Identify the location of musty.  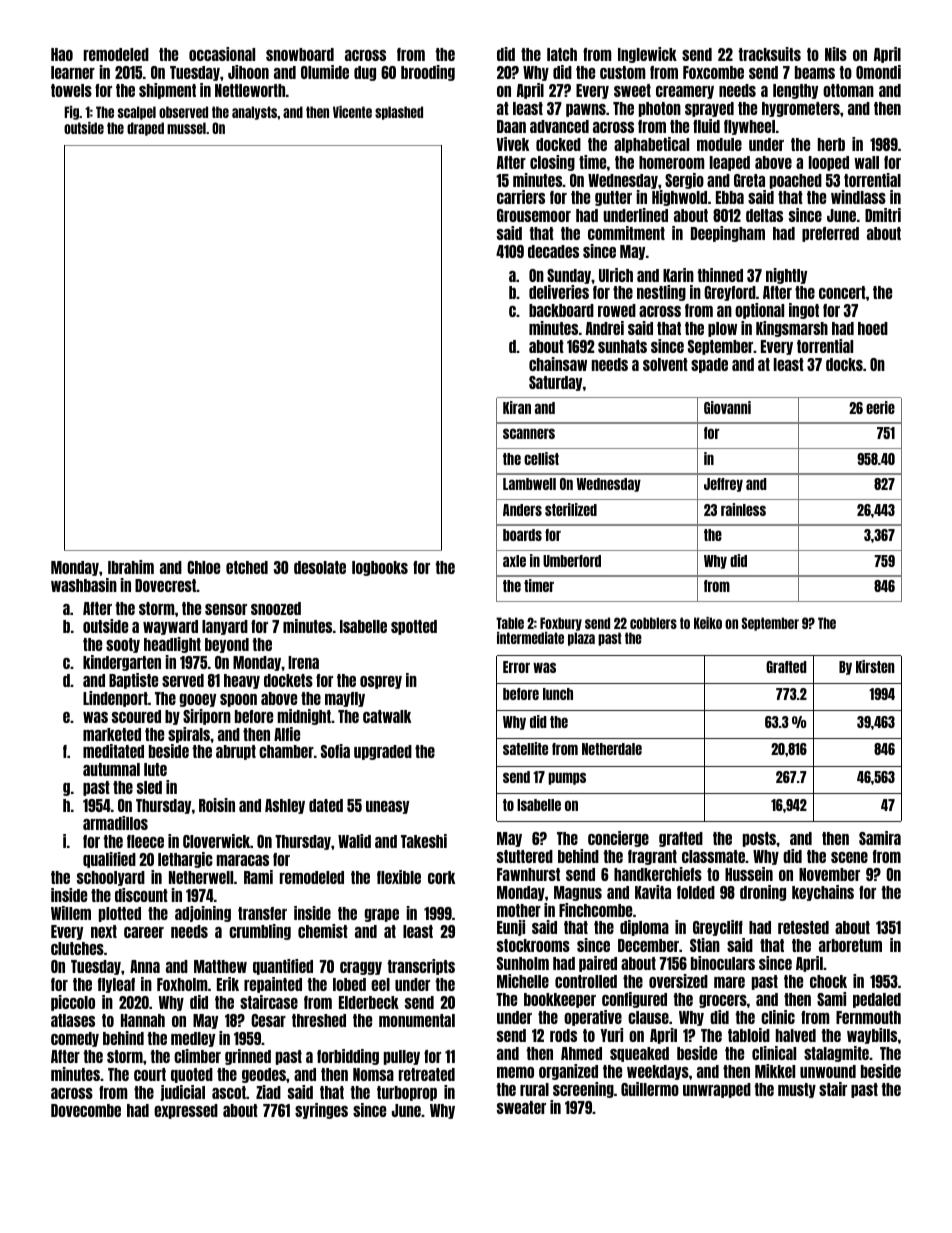
(797, 1090).
